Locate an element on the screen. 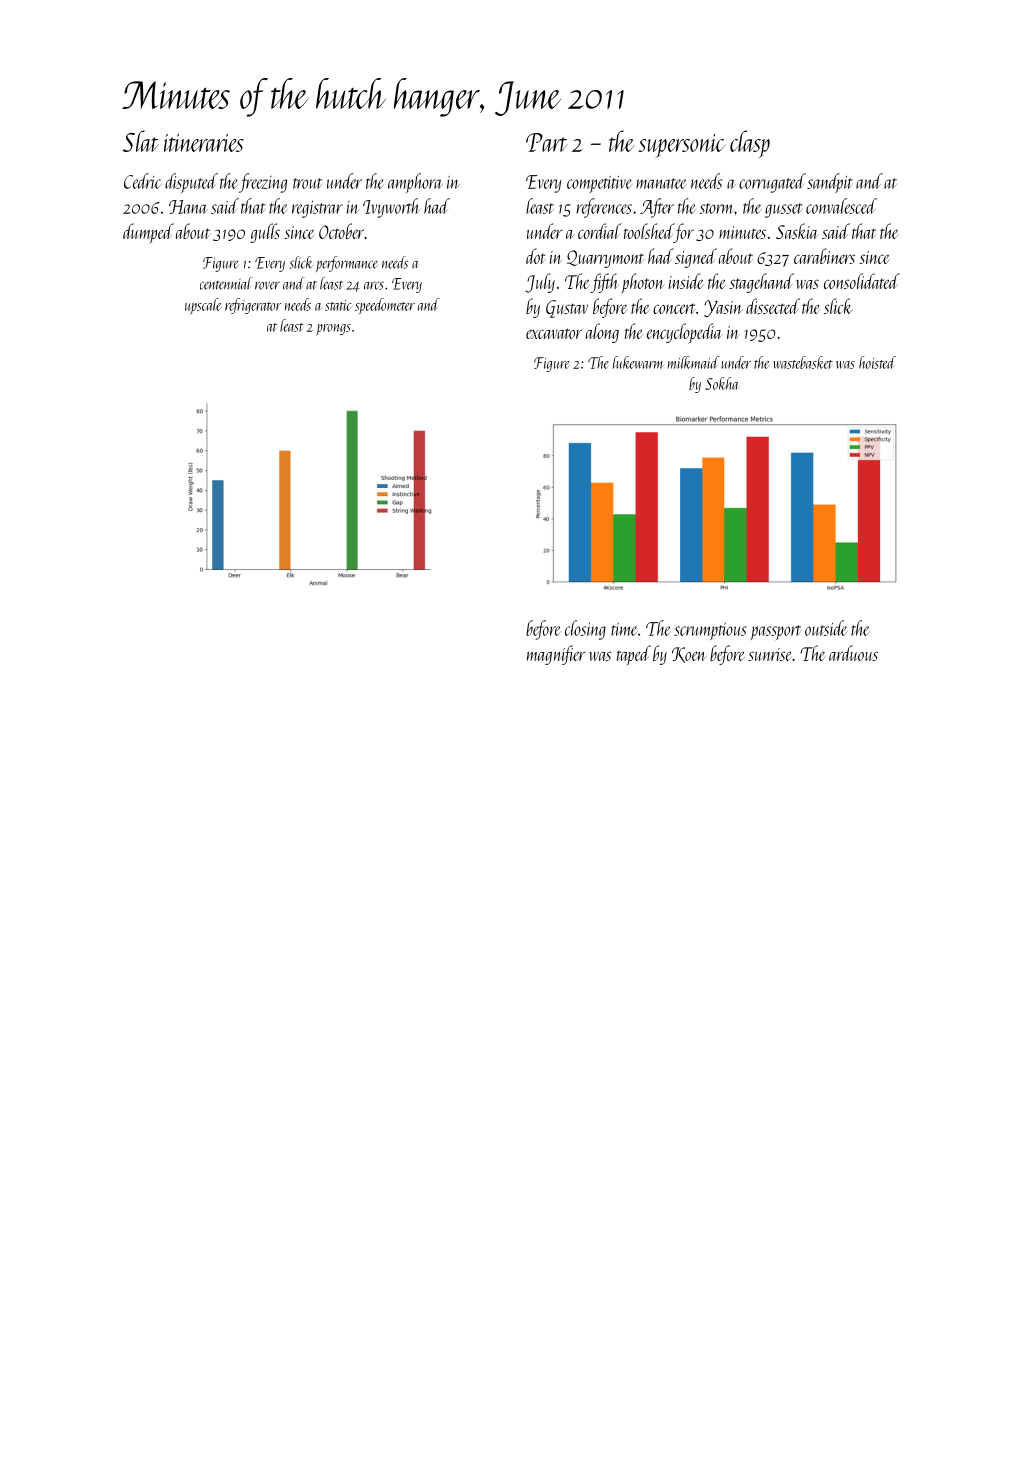 The width and height of the screenshot is (1025, 1484). dot is located at coordinates (535, 256).
